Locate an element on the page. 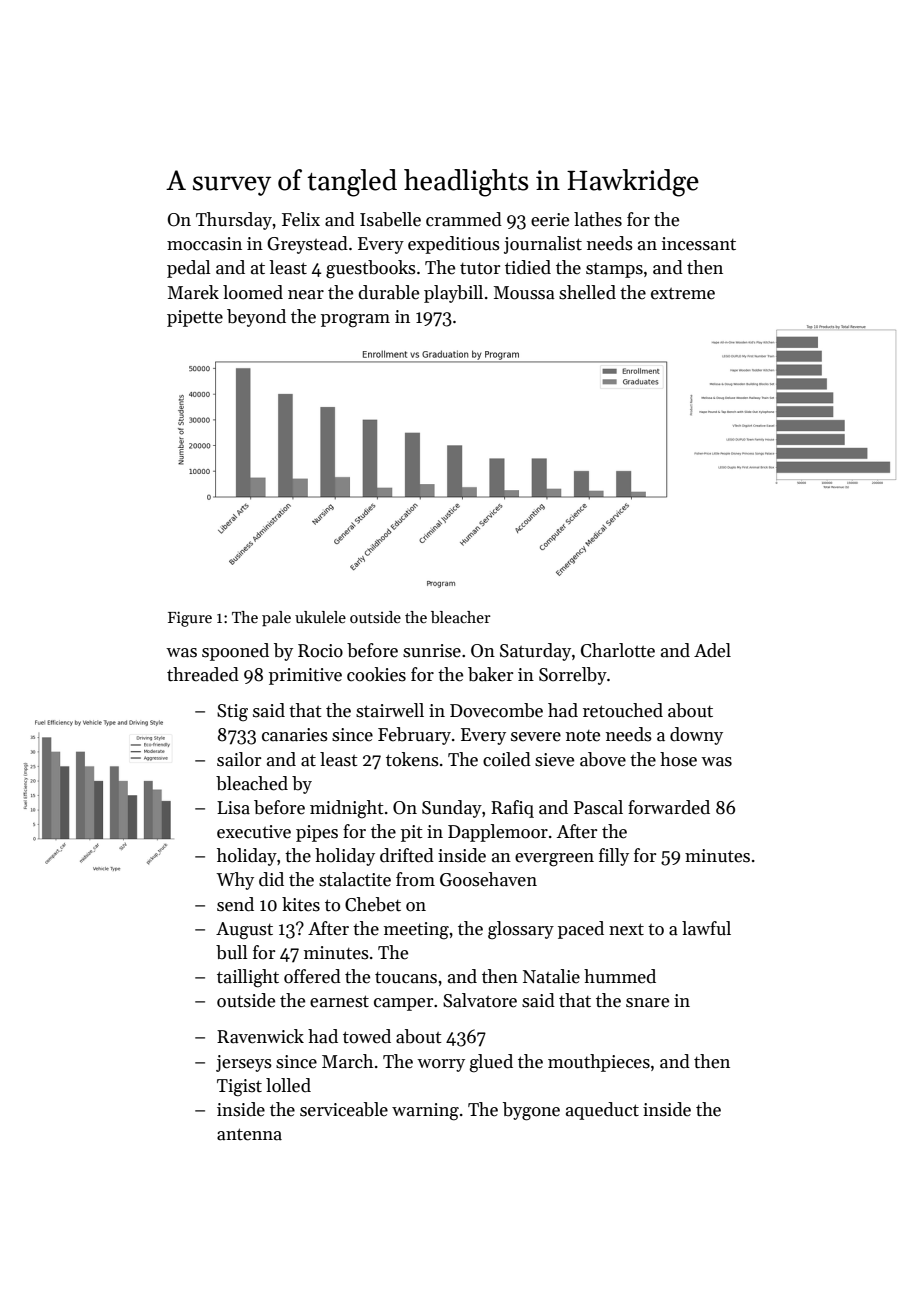 This document has height=1311, width=924. sailor is located at coordinates (239, 759).
